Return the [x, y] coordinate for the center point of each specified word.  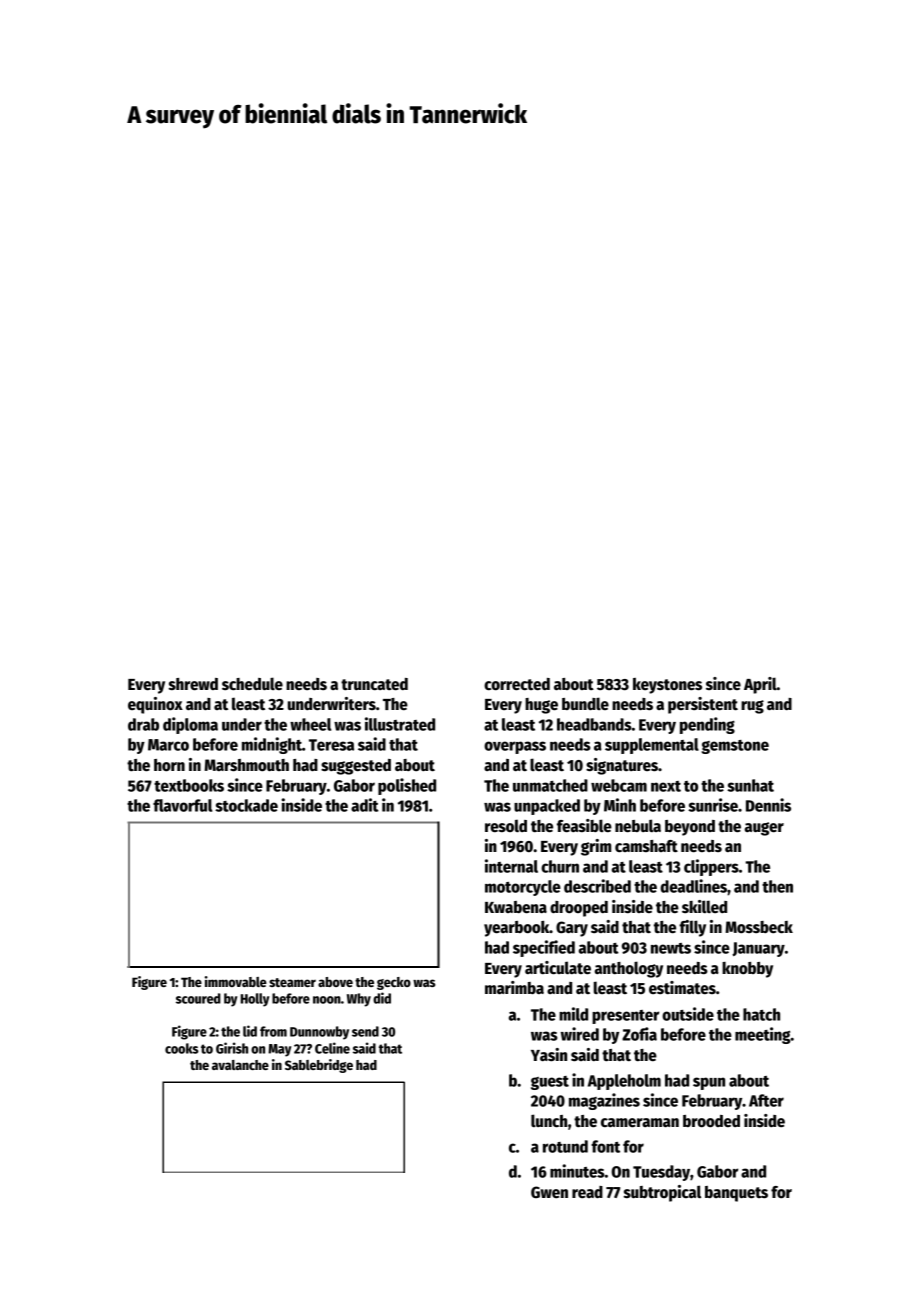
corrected [517, 684]
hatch [761, 1014]
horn [169, 765]
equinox [155, 705]
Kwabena [516, 907]
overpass [515, 747]
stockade [246, 805]
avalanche [240, 1065]
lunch [549, 1121]
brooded [711, 1121]
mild [573, 1014]
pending [707, 725]
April [760, 685]
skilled [704, 906]
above [335, 982]
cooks [182, 1048]
